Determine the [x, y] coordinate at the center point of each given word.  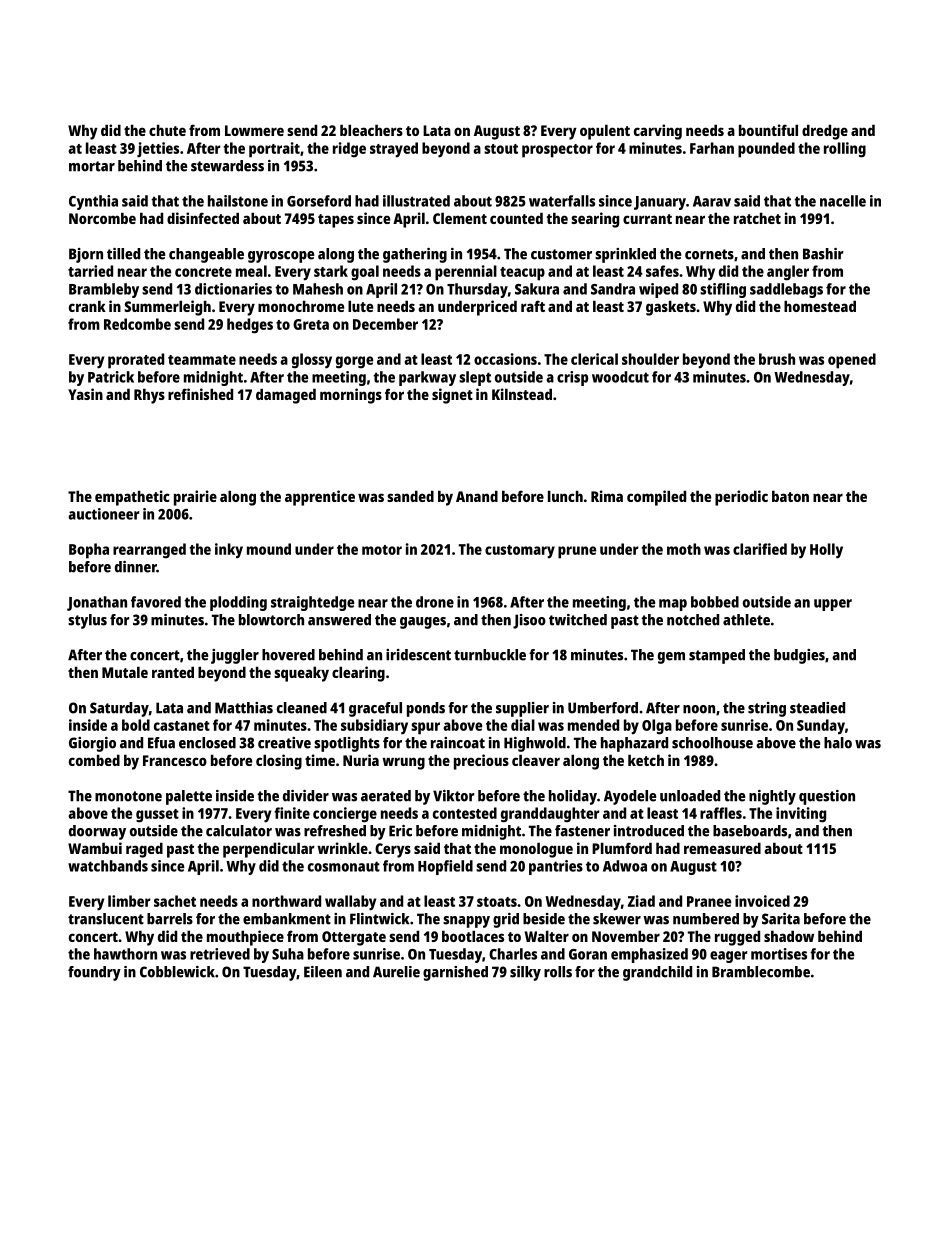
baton [790, 496]
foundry [94, 973]
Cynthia [93, 202]
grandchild [657, 973]
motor [382, 550]
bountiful [768, 130]
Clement [460, 218]
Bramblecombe [761, 972]
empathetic [132, 498]
